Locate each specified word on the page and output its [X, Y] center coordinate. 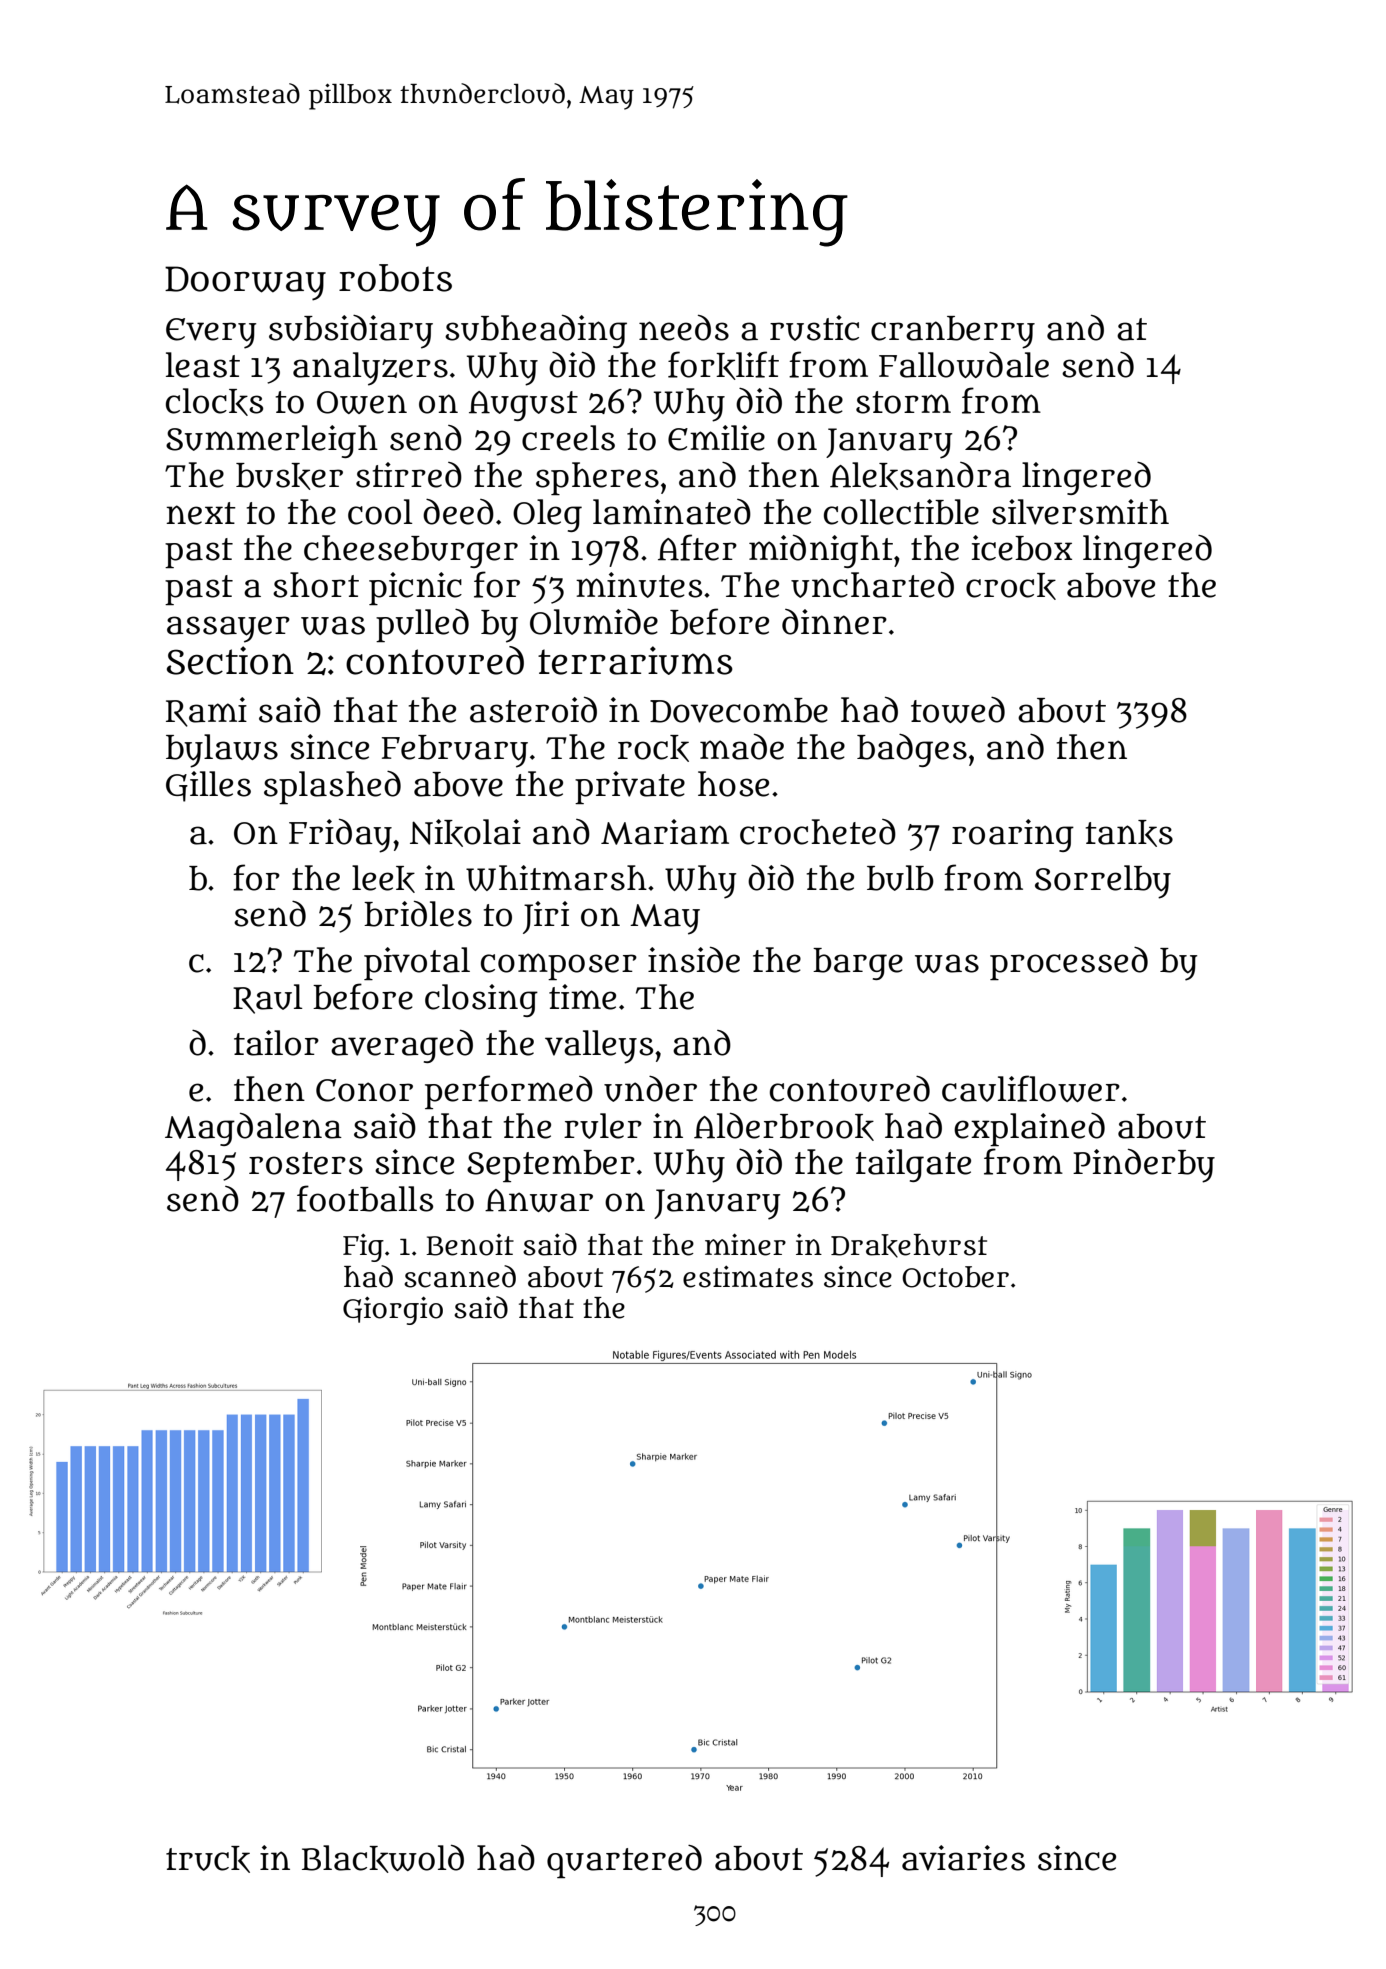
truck [208, 1859]
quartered [624, 1861]
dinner [834, 622]
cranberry [953, 332]
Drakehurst [909, 1246]
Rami [206, 712]
